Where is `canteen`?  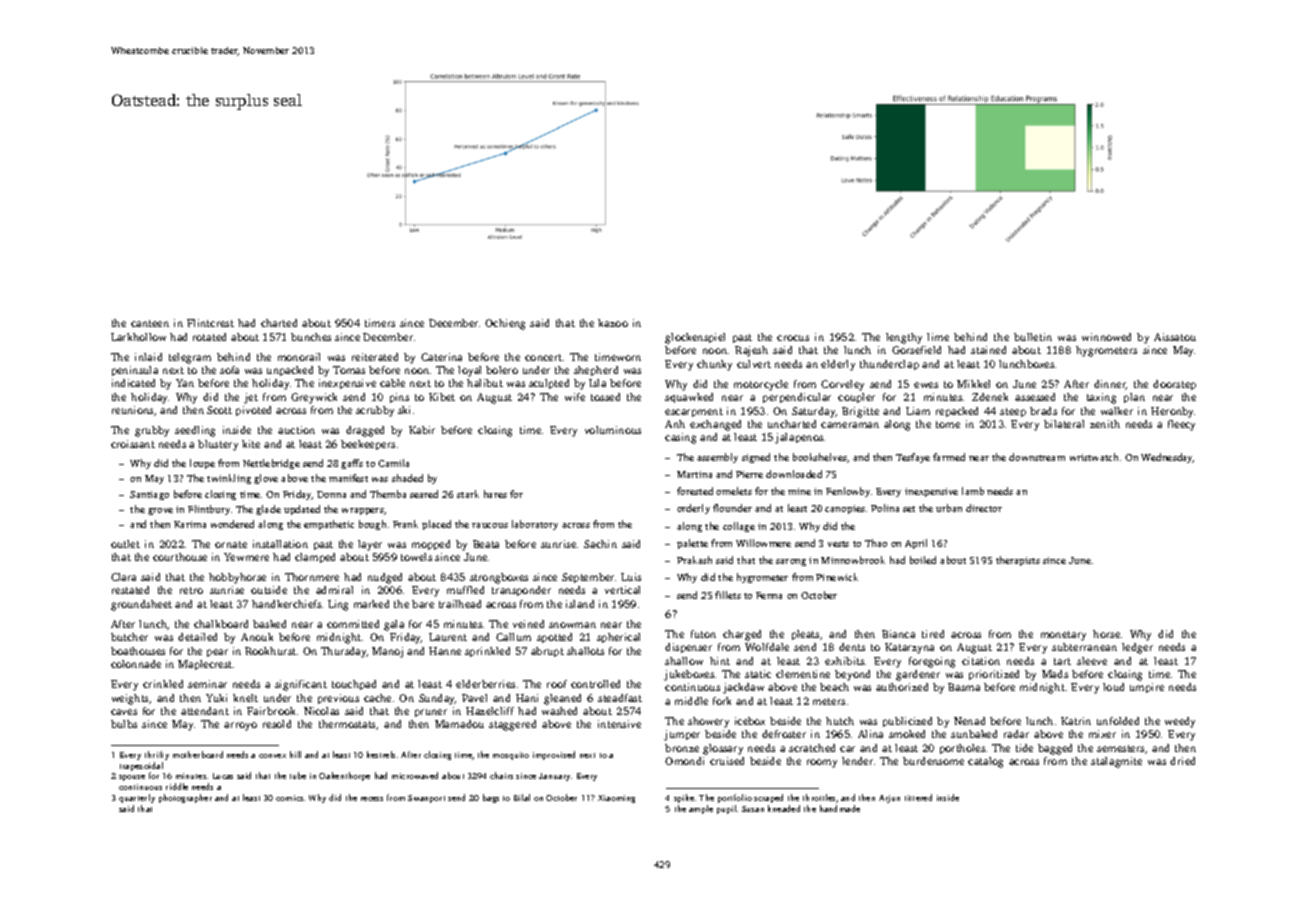 canteen is located at coordinates (150, 323).
